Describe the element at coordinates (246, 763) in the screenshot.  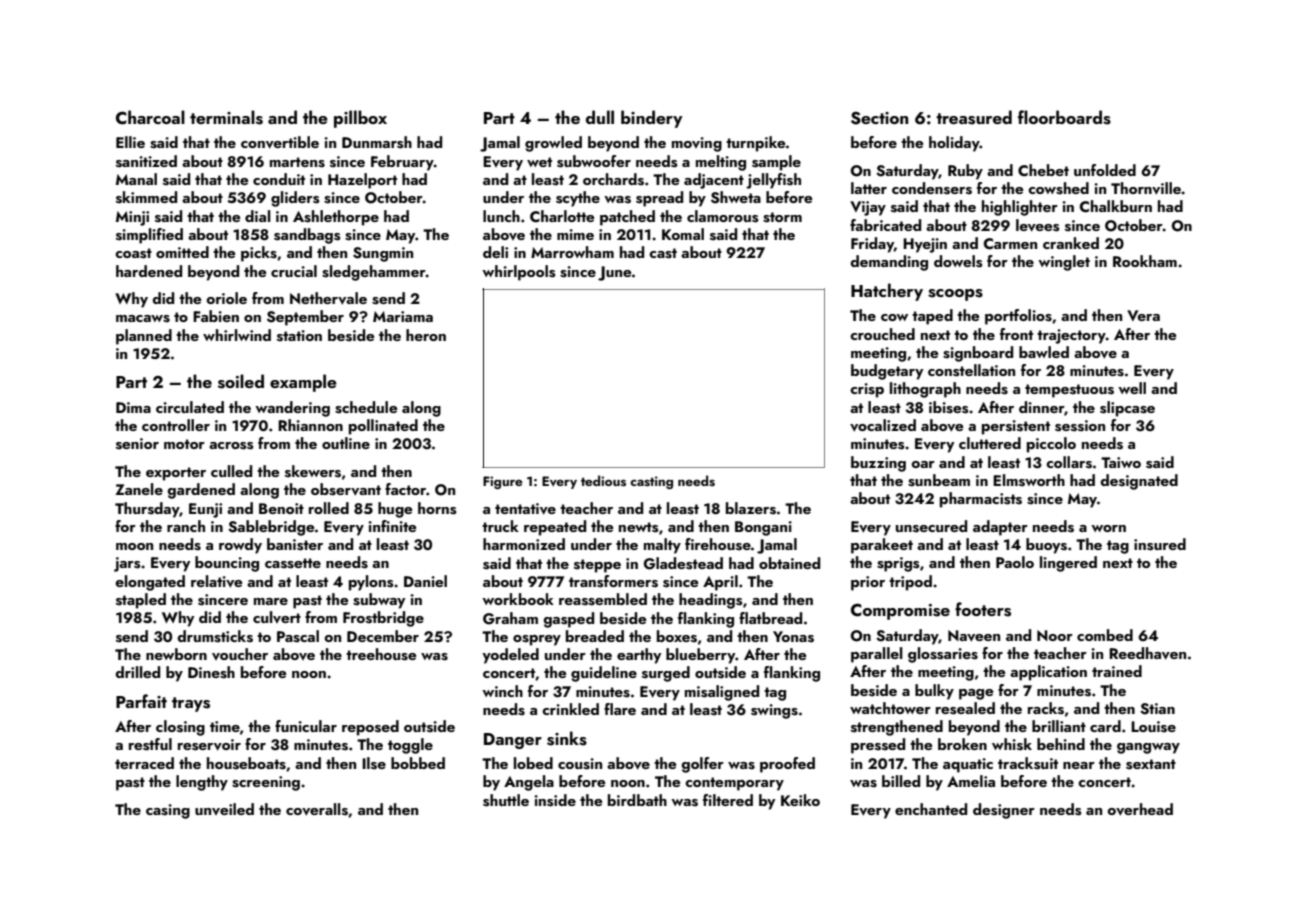
I see `houseboats` at that location.
